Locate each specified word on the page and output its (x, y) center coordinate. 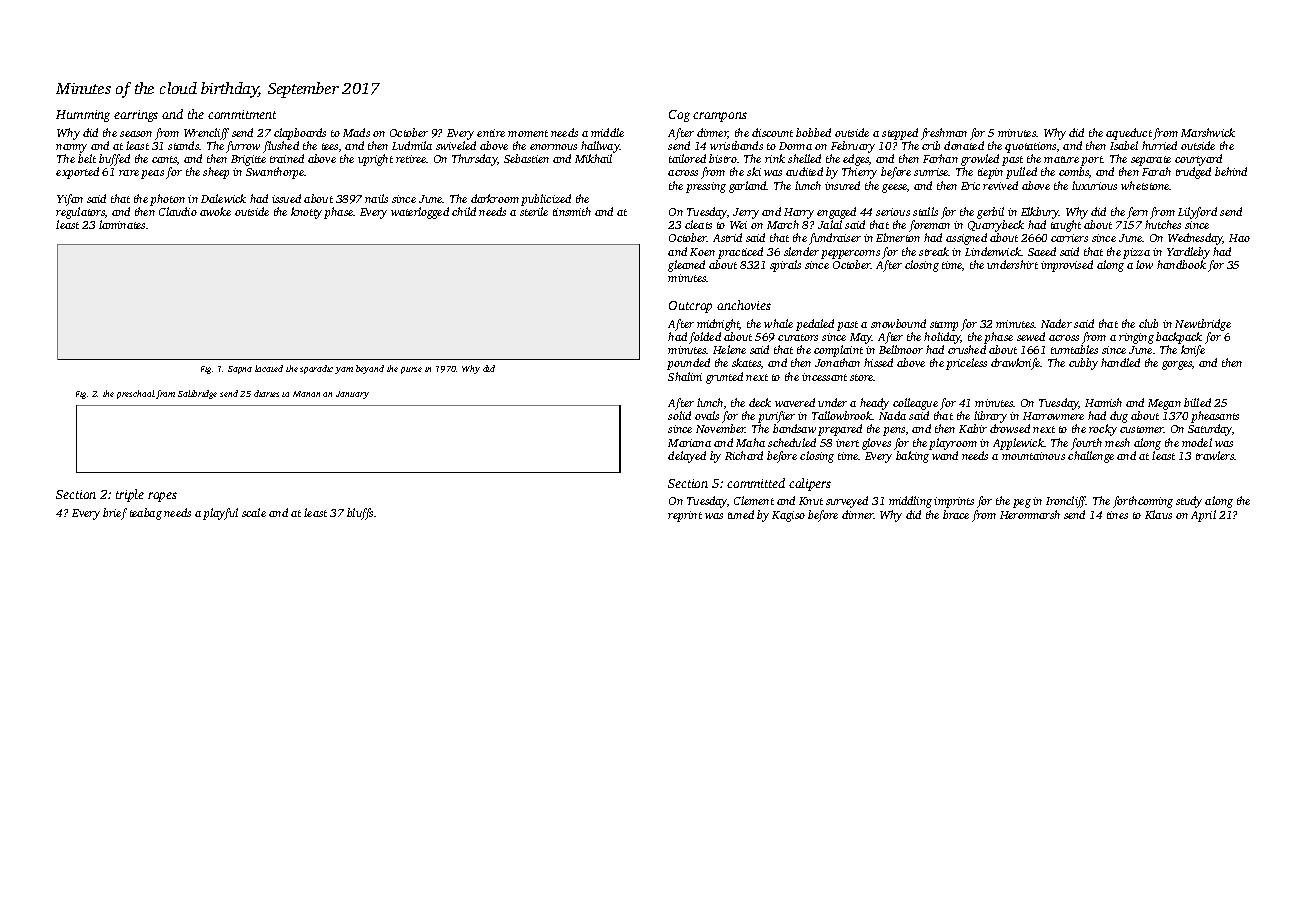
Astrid (727, 237)
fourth (1086, 444)
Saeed (1042, 251)
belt (87, 158)
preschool (136, 394)
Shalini (685, 376)
